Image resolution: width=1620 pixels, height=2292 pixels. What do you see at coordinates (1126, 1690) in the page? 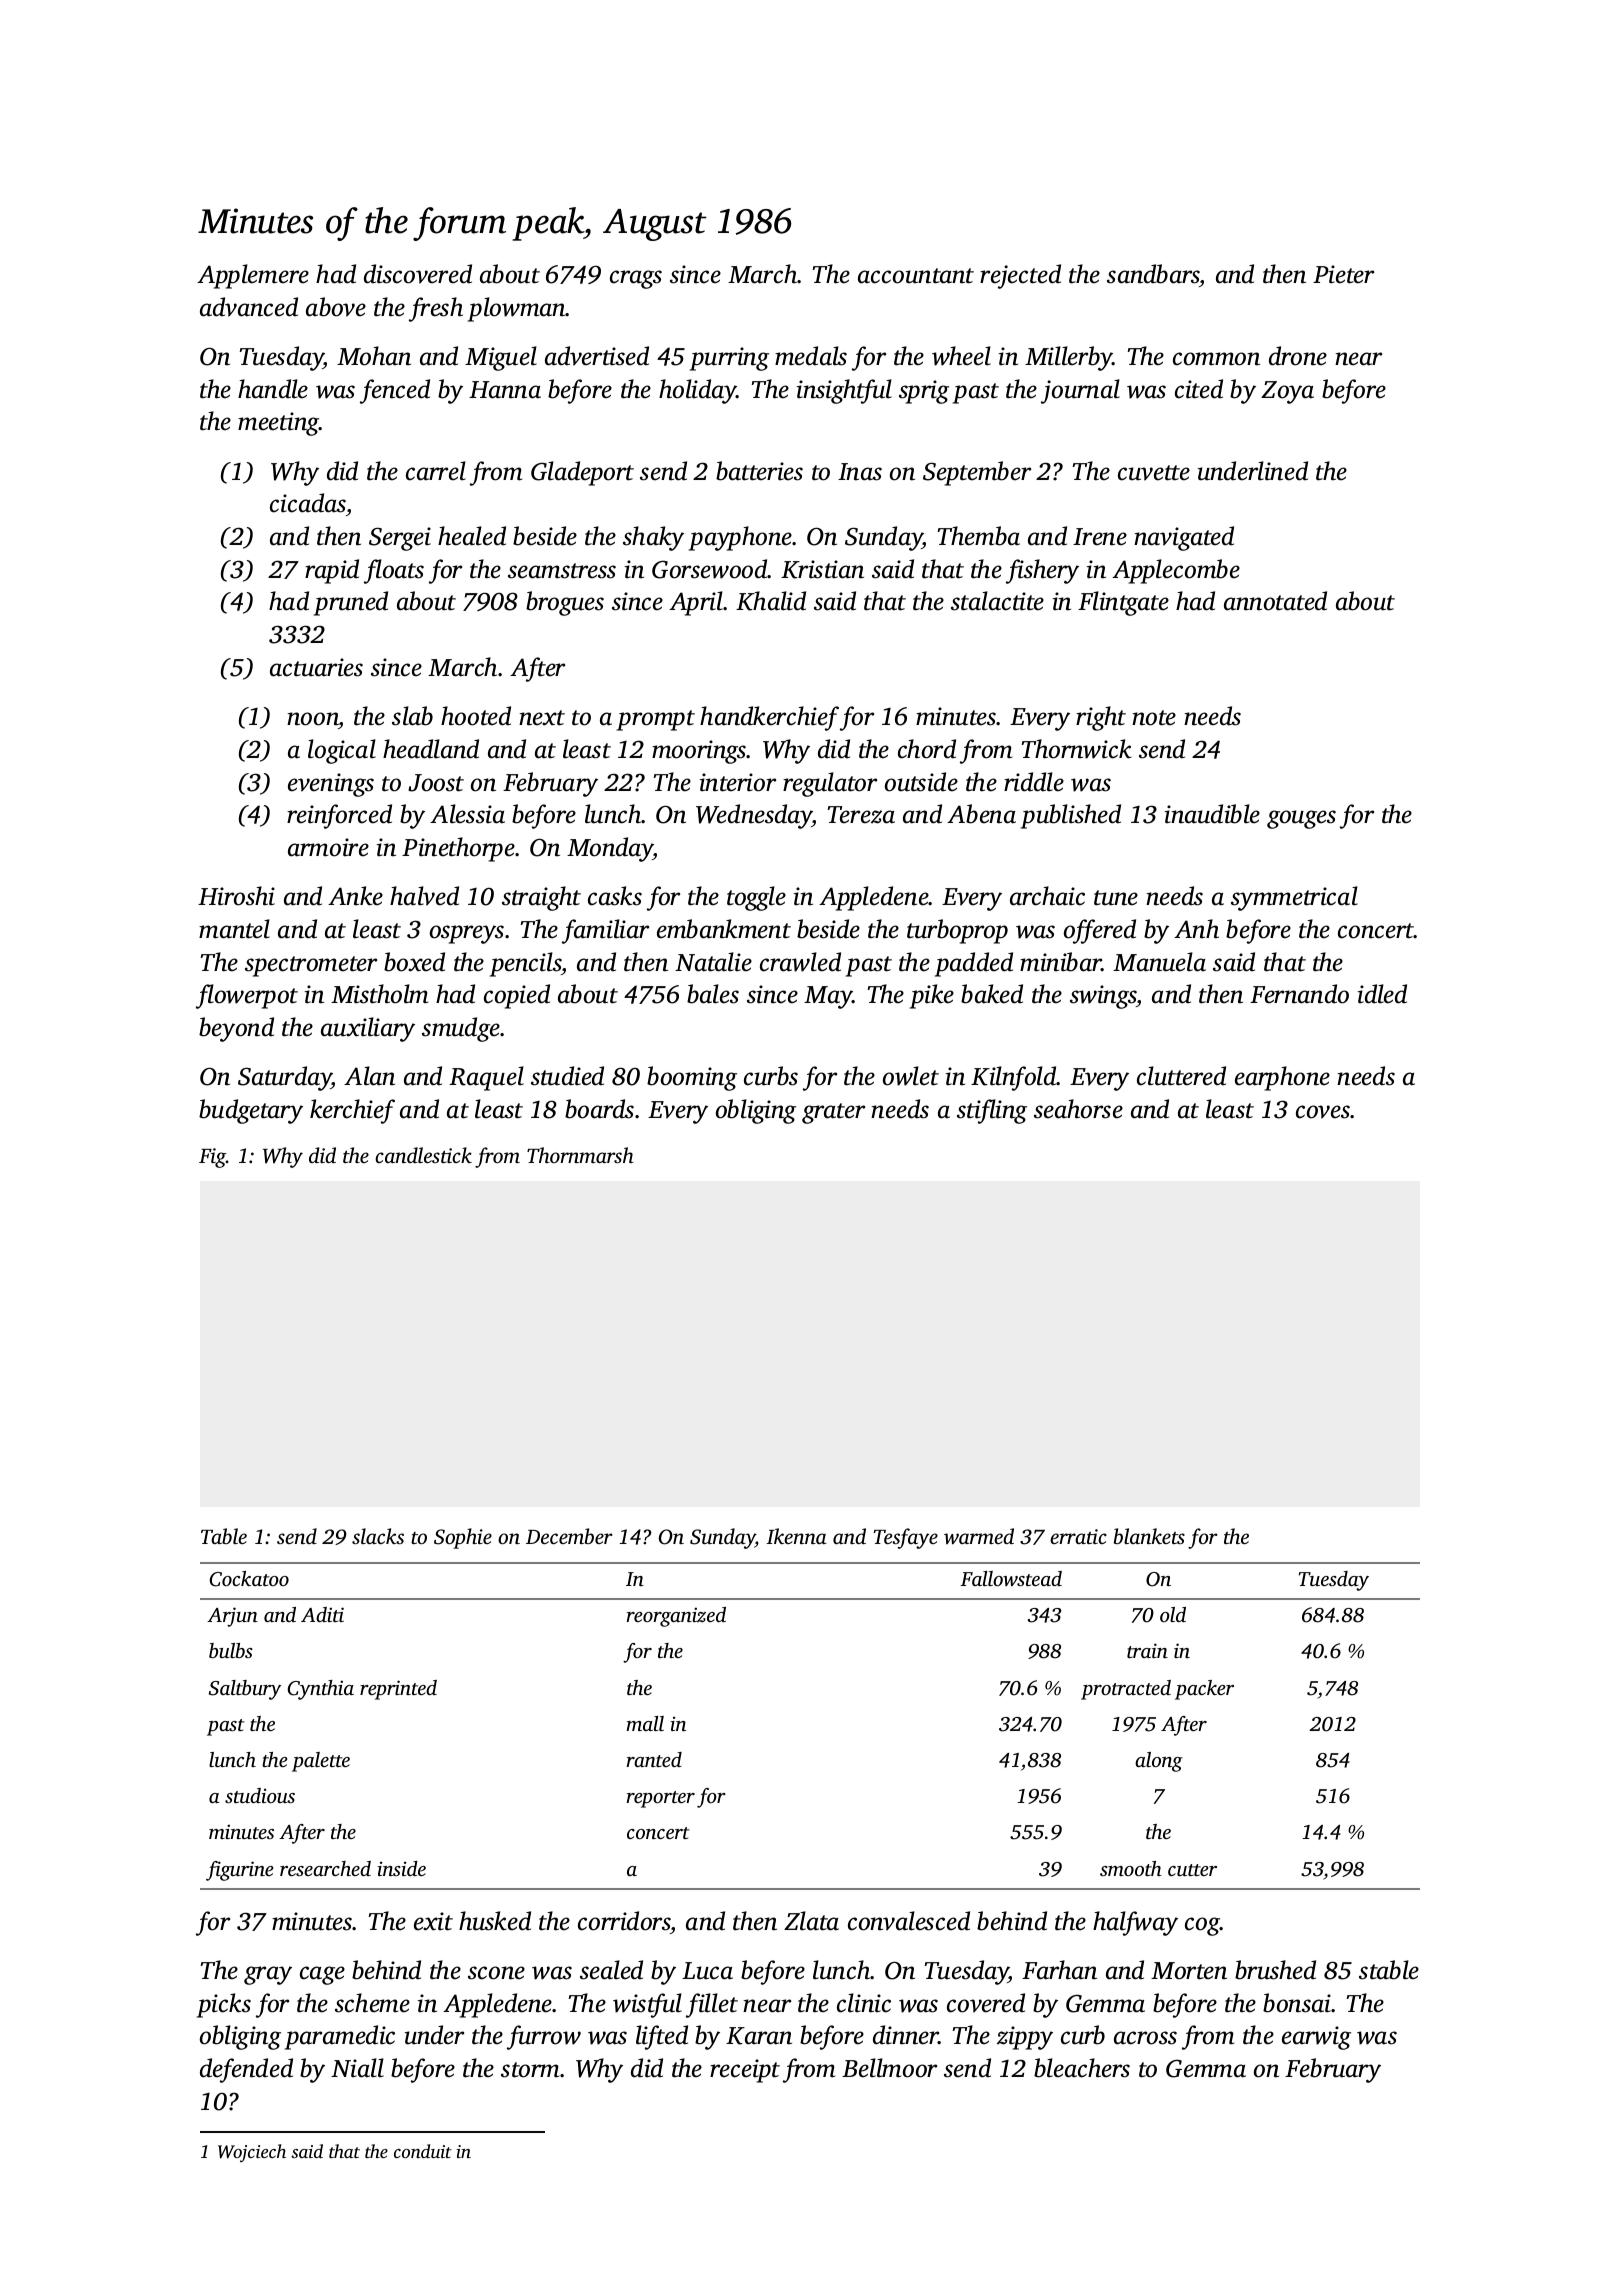
I see `protracted` at bounding box center [1126, 1690].
